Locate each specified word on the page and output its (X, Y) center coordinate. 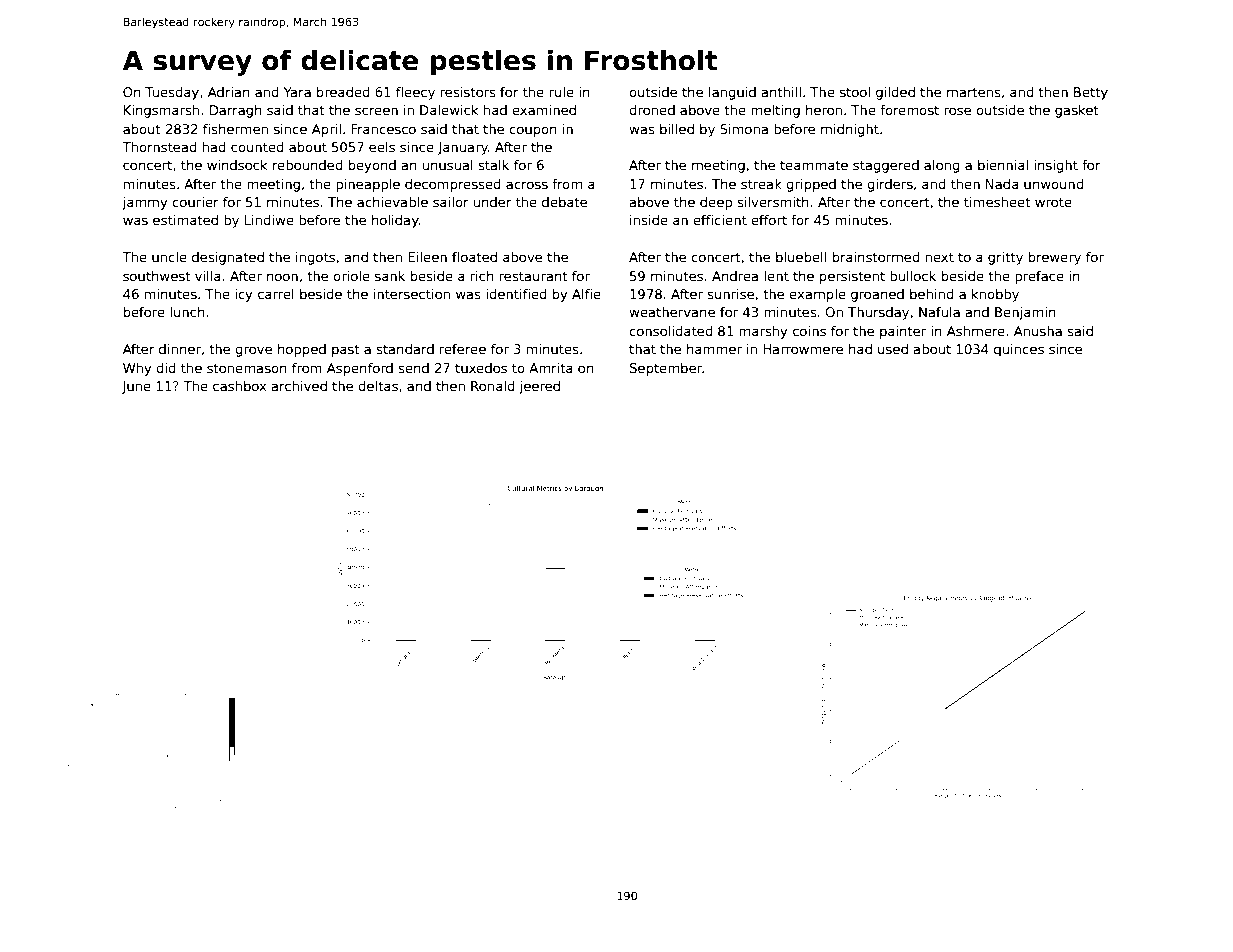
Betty (1091, 93)
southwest (157, 276)
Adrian (229, 92)
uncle (169, 257)
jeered (539, 387)
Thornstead (159, 147)
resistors (468, 92)
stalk (493, 165)
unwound (1054, 184)
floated (474, 257)
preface (1039, 277)
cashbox (239, 386)
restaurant (534, 276)
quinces (1019, 350)
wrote (1053, 202)
